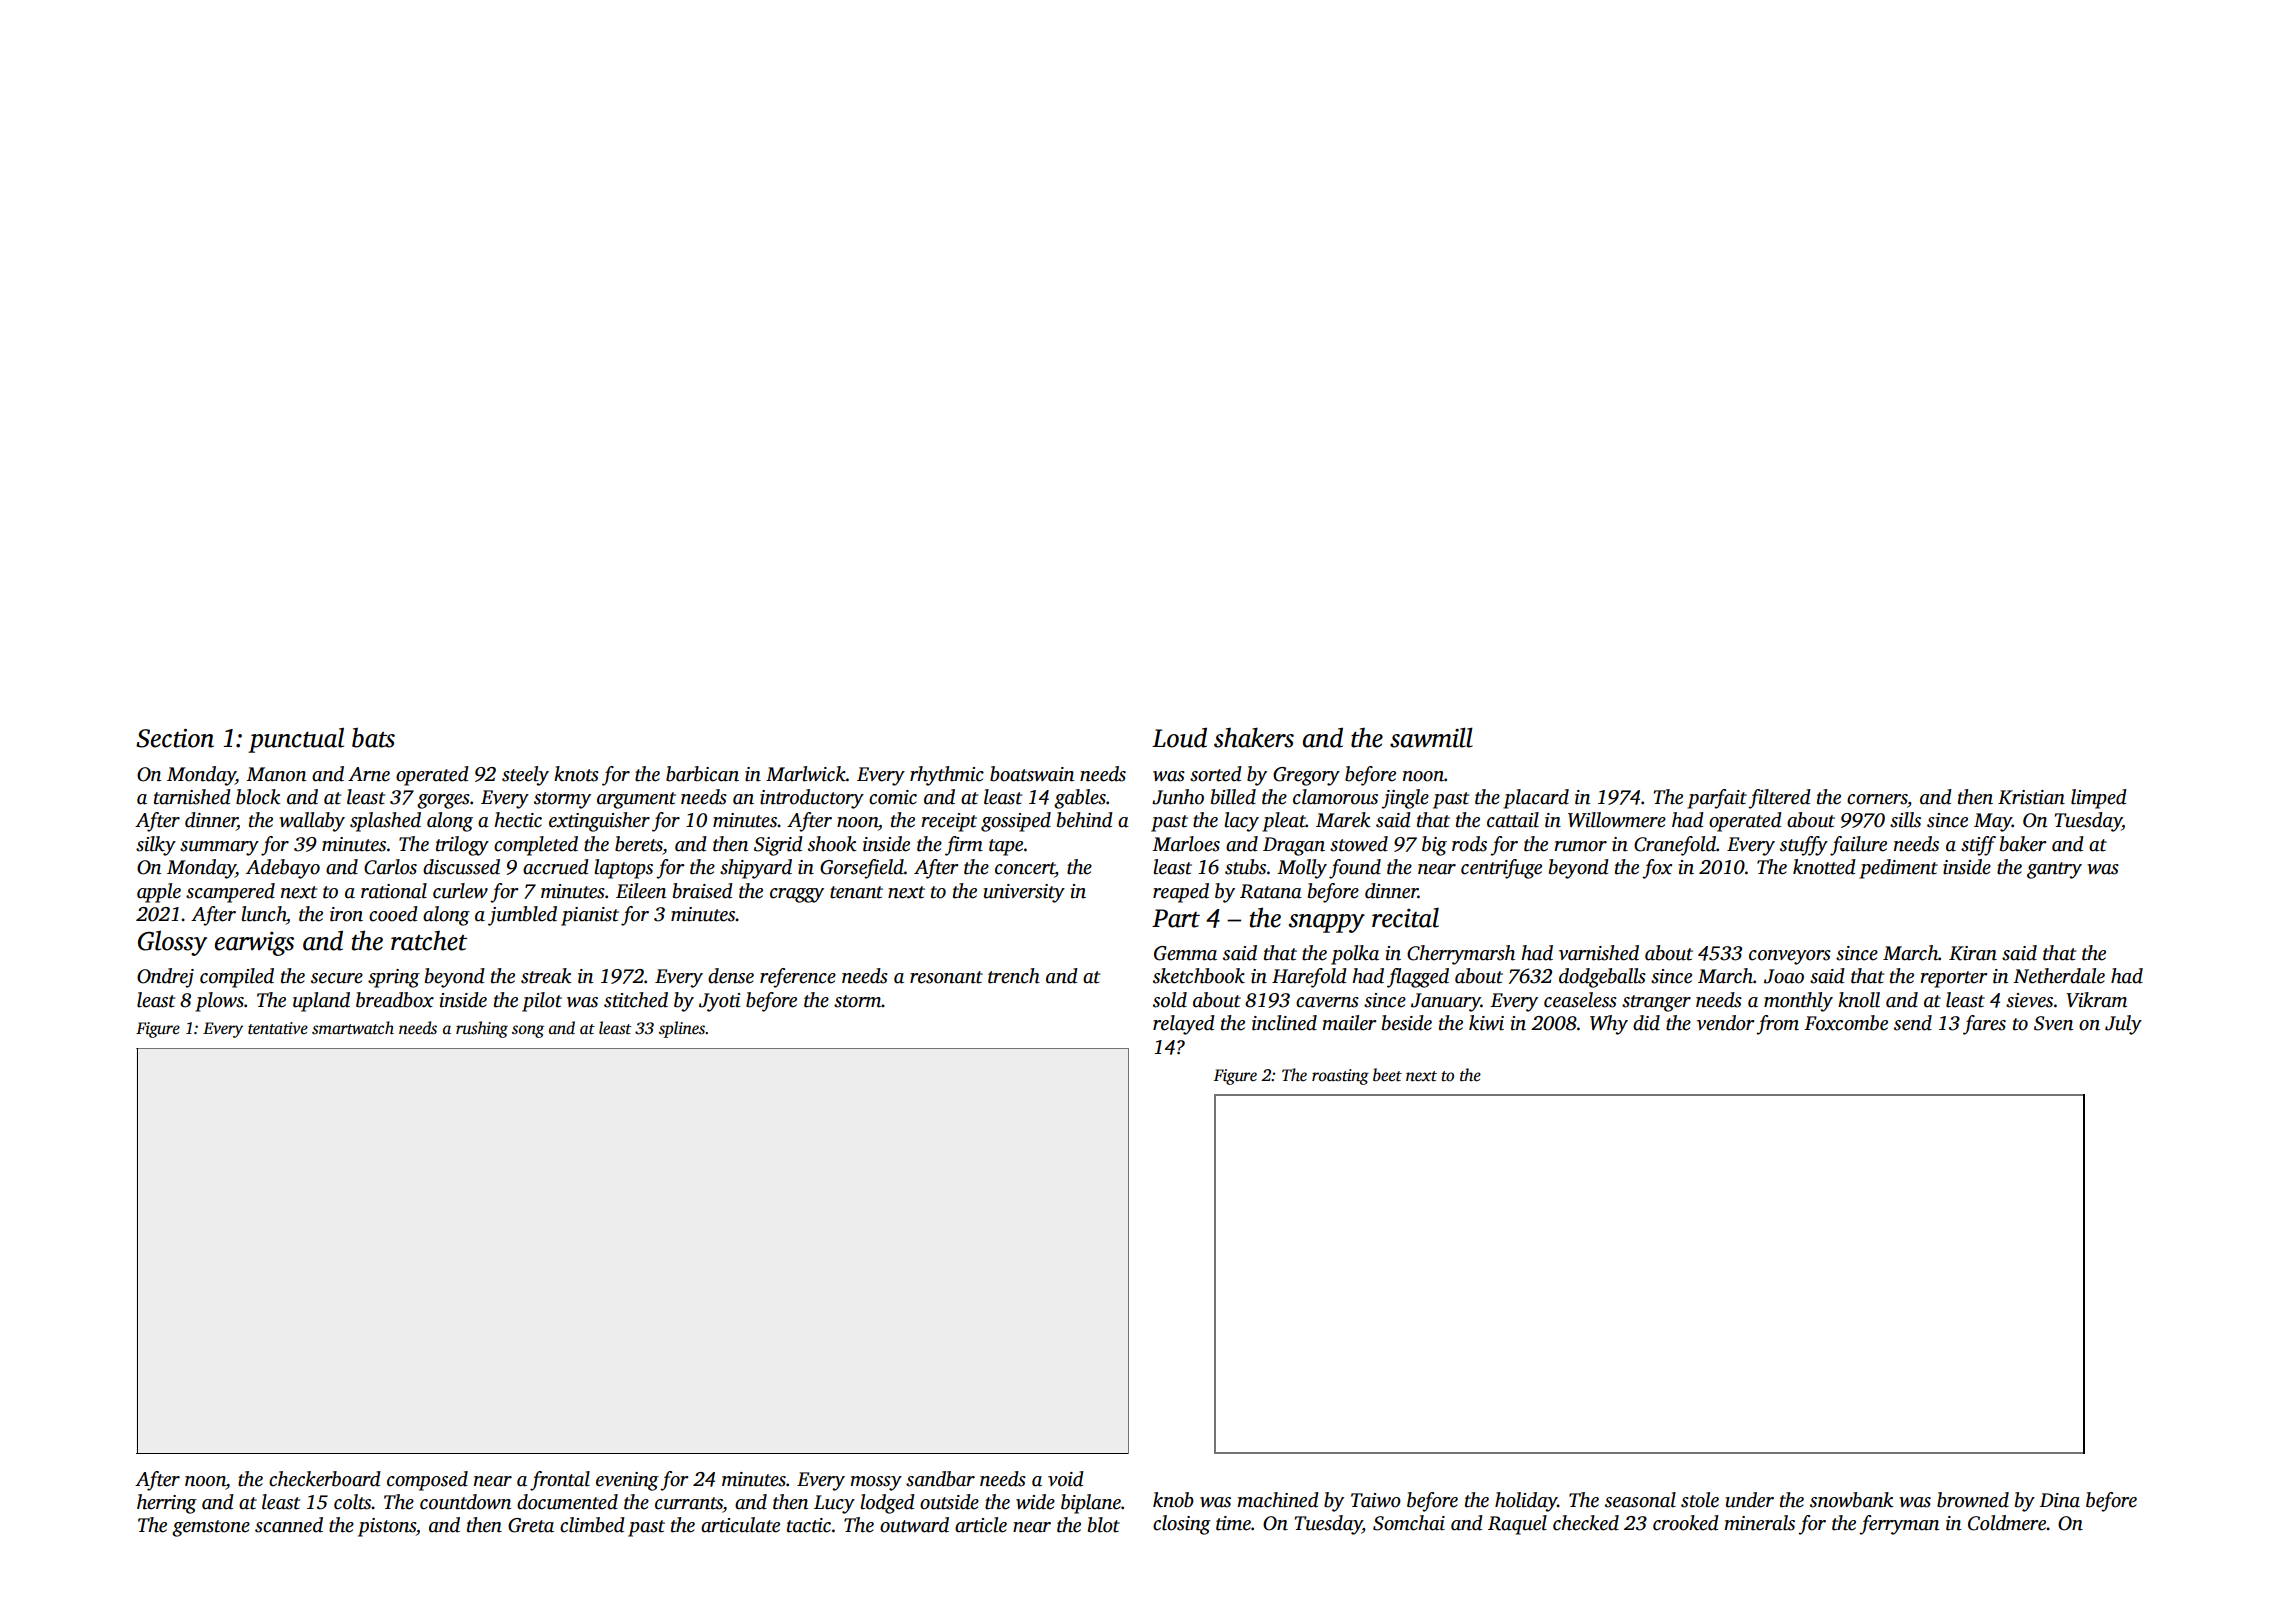 The height and width of the page is (1614, 2282). What do you see at coordinates (1899, 1525) in the page?
I see `ferryman` at bounding box center [1899, 1525].
